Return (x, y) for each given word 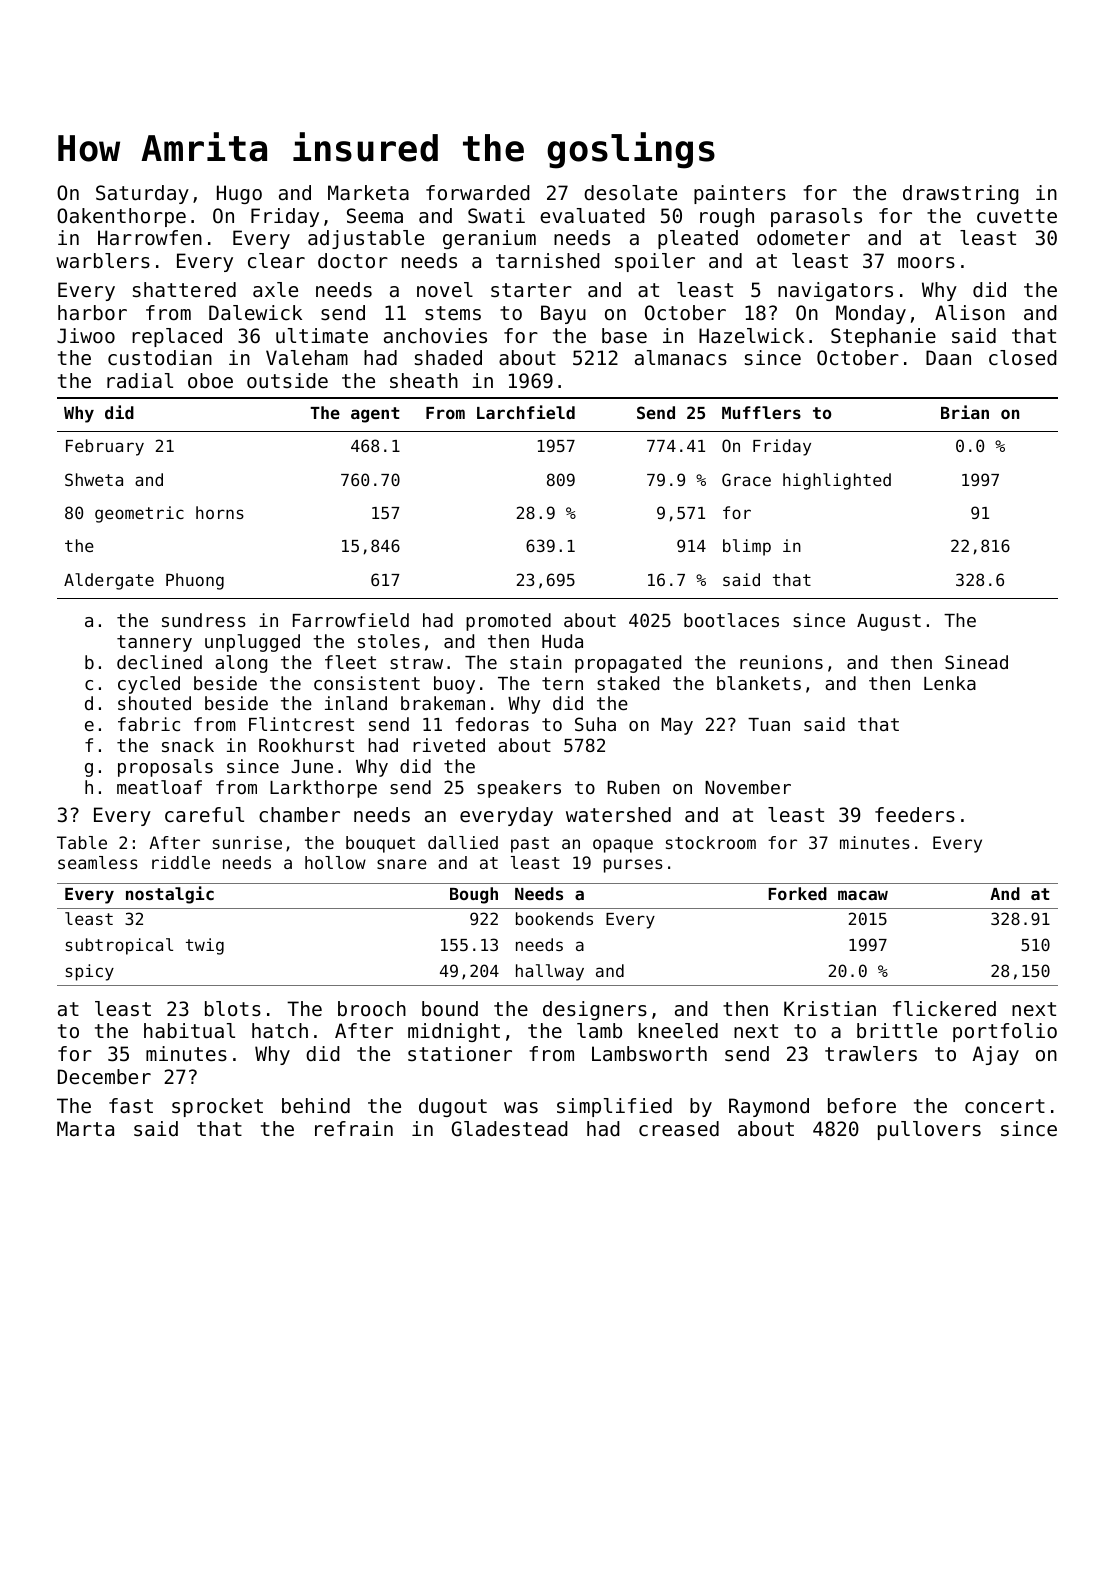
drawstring (961, 194)
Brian (965, 412)
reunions (781, 662)
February (105, 447)
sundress (204, 620)
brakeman (443, 703)
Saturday (142, 194)
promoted (508, 622)
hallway (550, 972)
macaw (863, 895)
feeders (915, 815)
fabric (149, 724)
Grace (746, 479)
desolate (630, 193)
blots (233, 1009)
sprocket (217, 1107)
